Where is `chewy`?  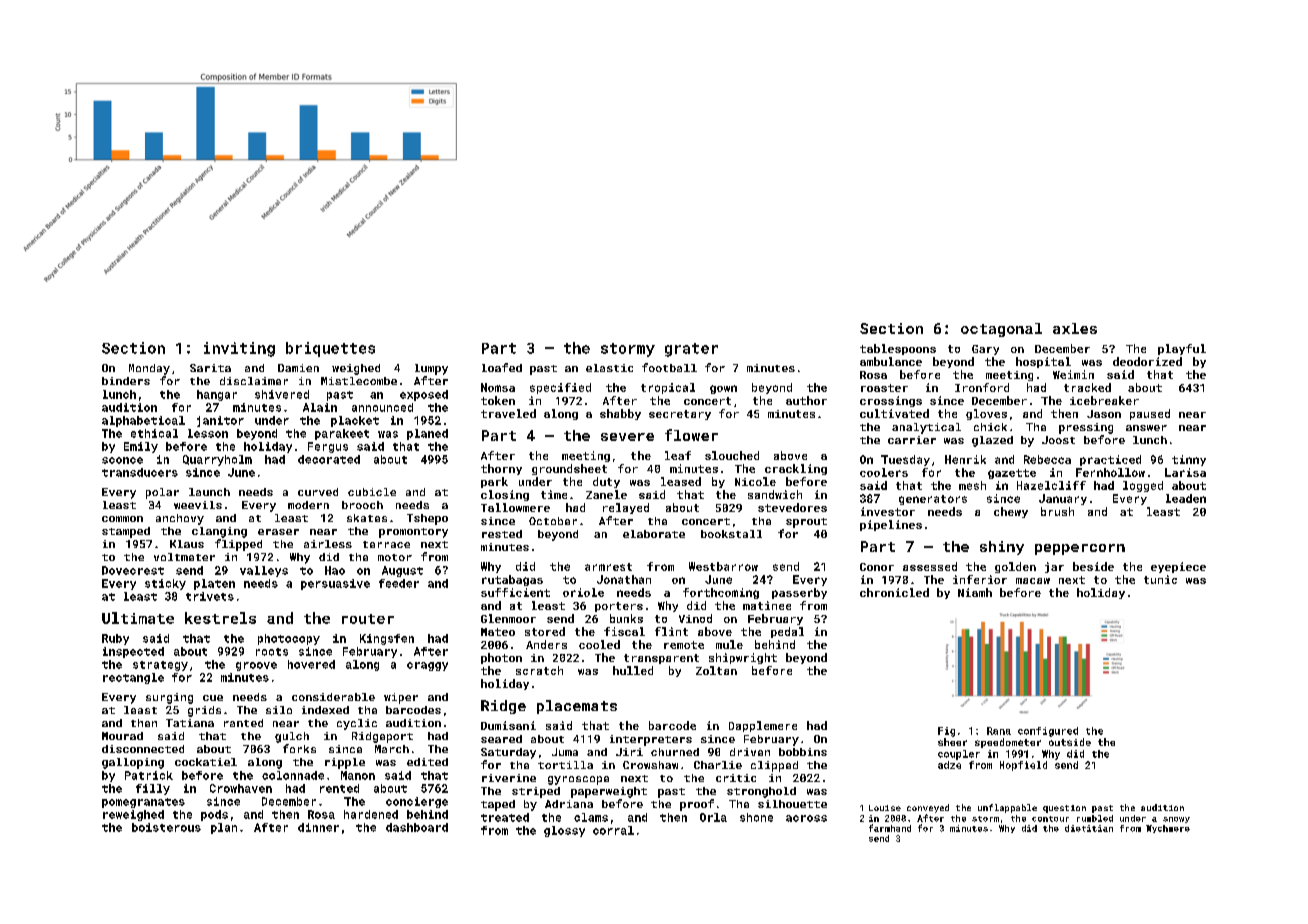
chewy is located at coordinates (1011, 512).
